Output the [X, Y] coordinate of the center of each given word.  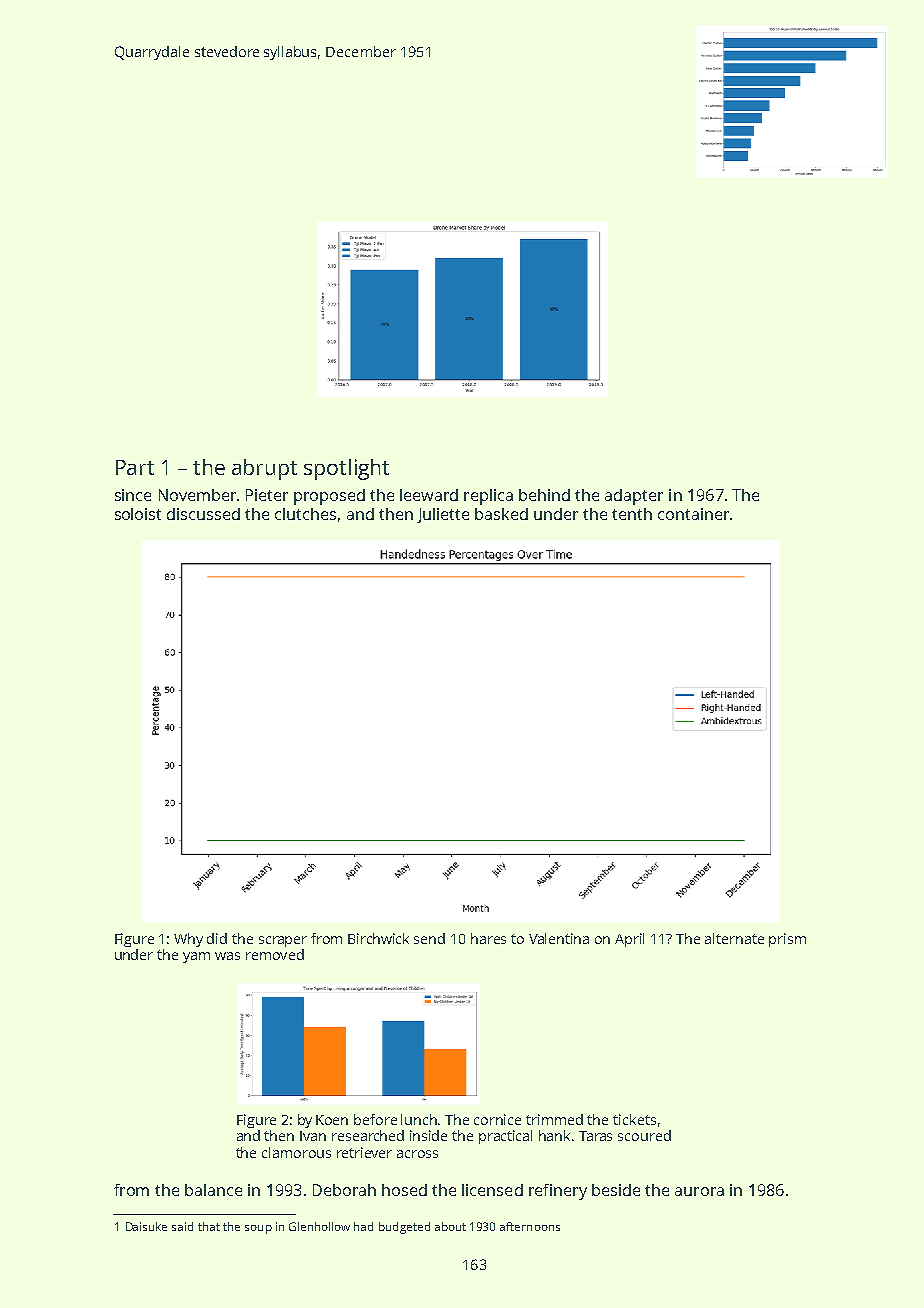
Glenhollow [319, 1226]
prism [787, 940]
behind [544, 495]
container [693, 514]
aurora [699, 1191]
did [217, 938]
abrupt [264, 469]
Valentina [559, 938]
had [363, 1226]
